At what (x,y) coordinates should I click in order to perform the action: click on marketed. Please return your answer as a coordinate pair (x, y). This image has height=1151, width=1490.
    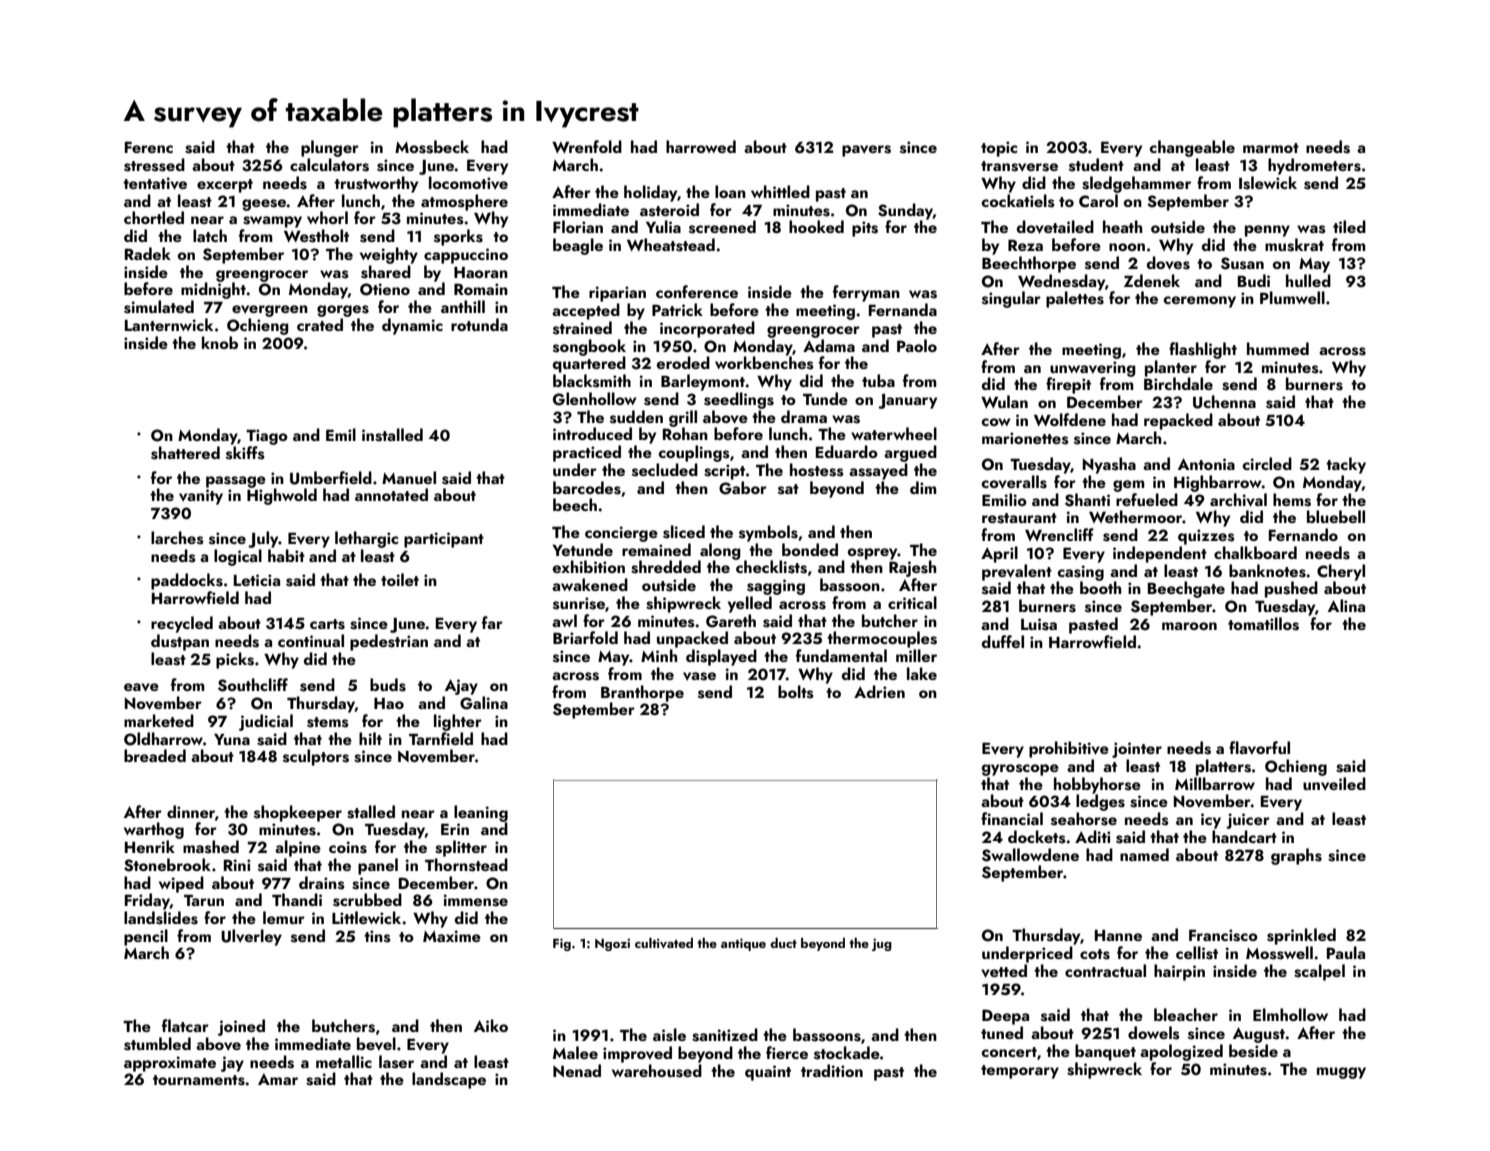
    Looking at the image, I should click on (159, 720).
